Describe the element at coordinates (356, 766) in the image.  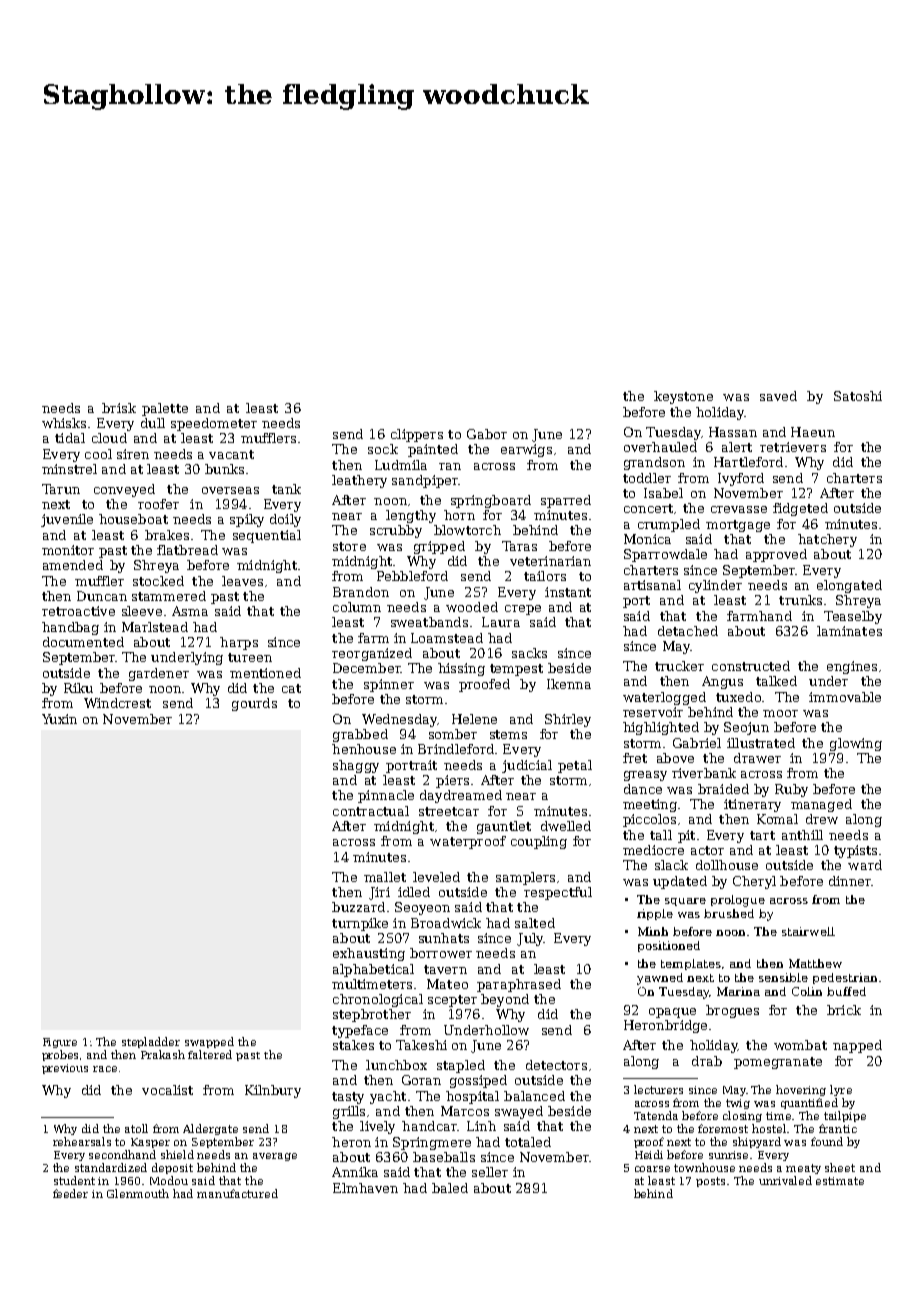
I see `shaggy` at that location.
